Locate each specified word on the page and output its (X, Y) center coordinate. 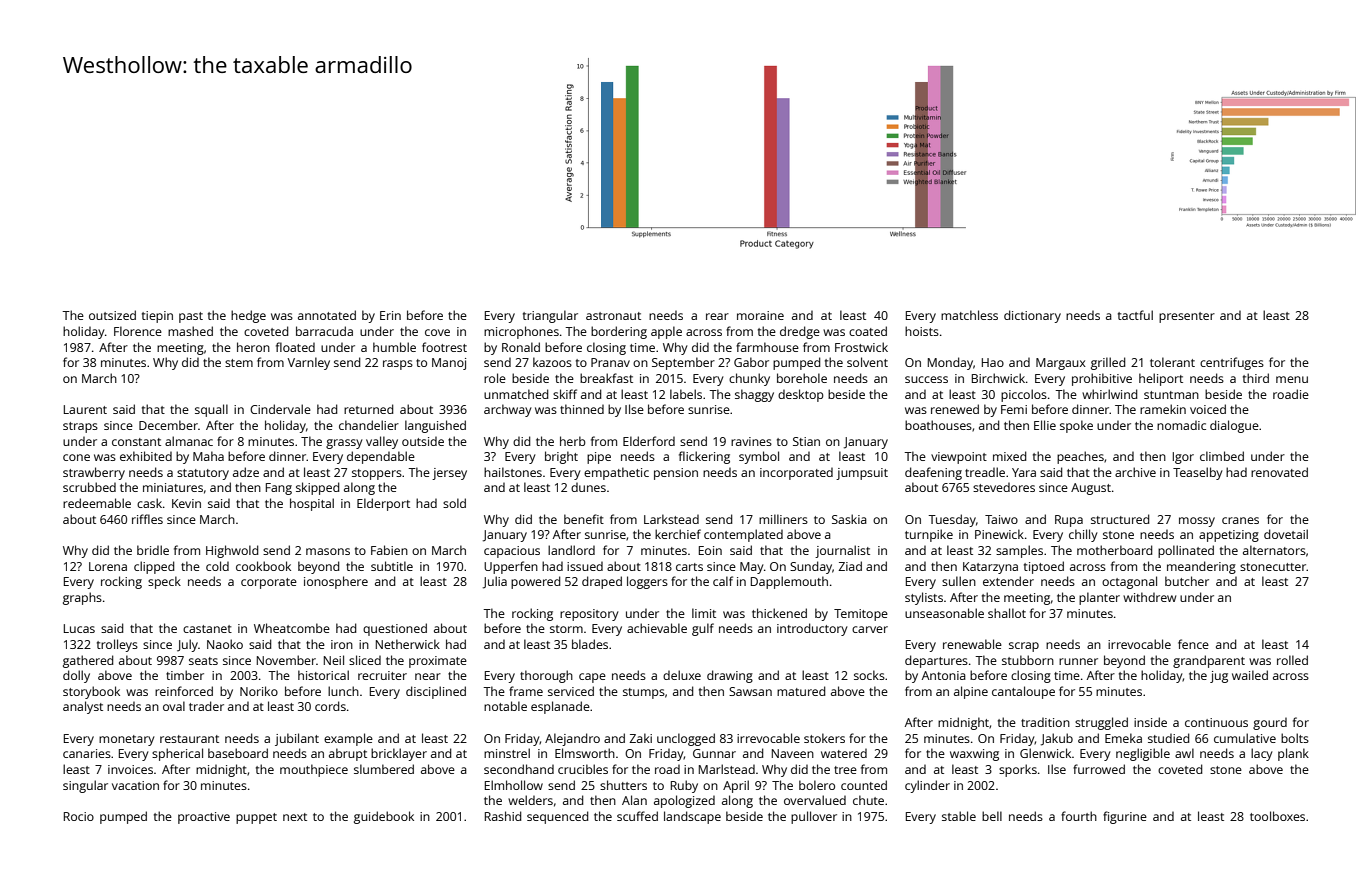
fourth (1079, 816)
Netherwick (408, 644)
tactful (1135, 315)
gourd (1270, 723)
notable (505, 706)
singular (85, 786)
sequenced (558, 817)
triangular (550, 316)
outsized (112, 315)
